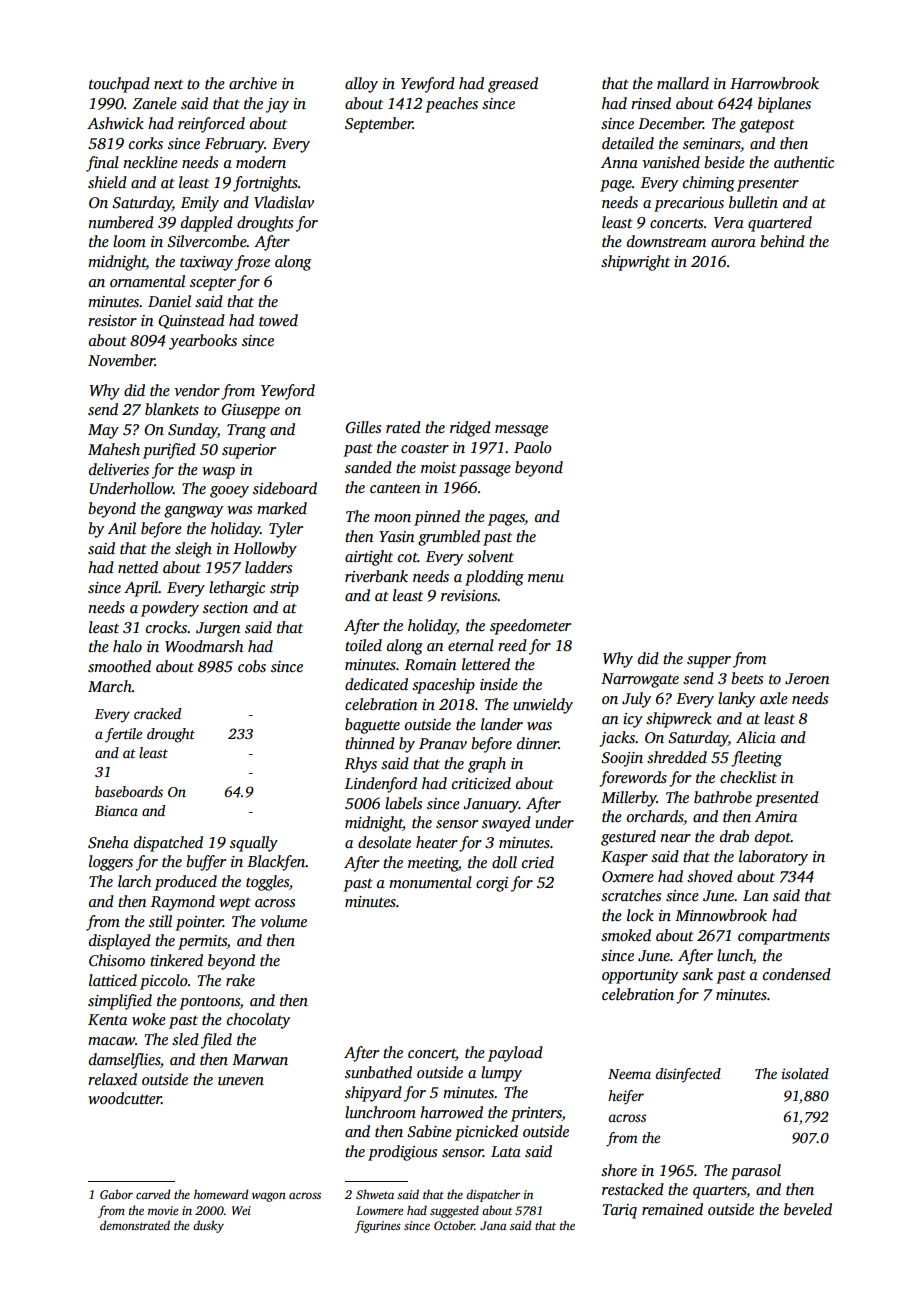 Image resolution: width=924 pixels, height=1308 pixels. I want to click on cried, so click(538, 862).
